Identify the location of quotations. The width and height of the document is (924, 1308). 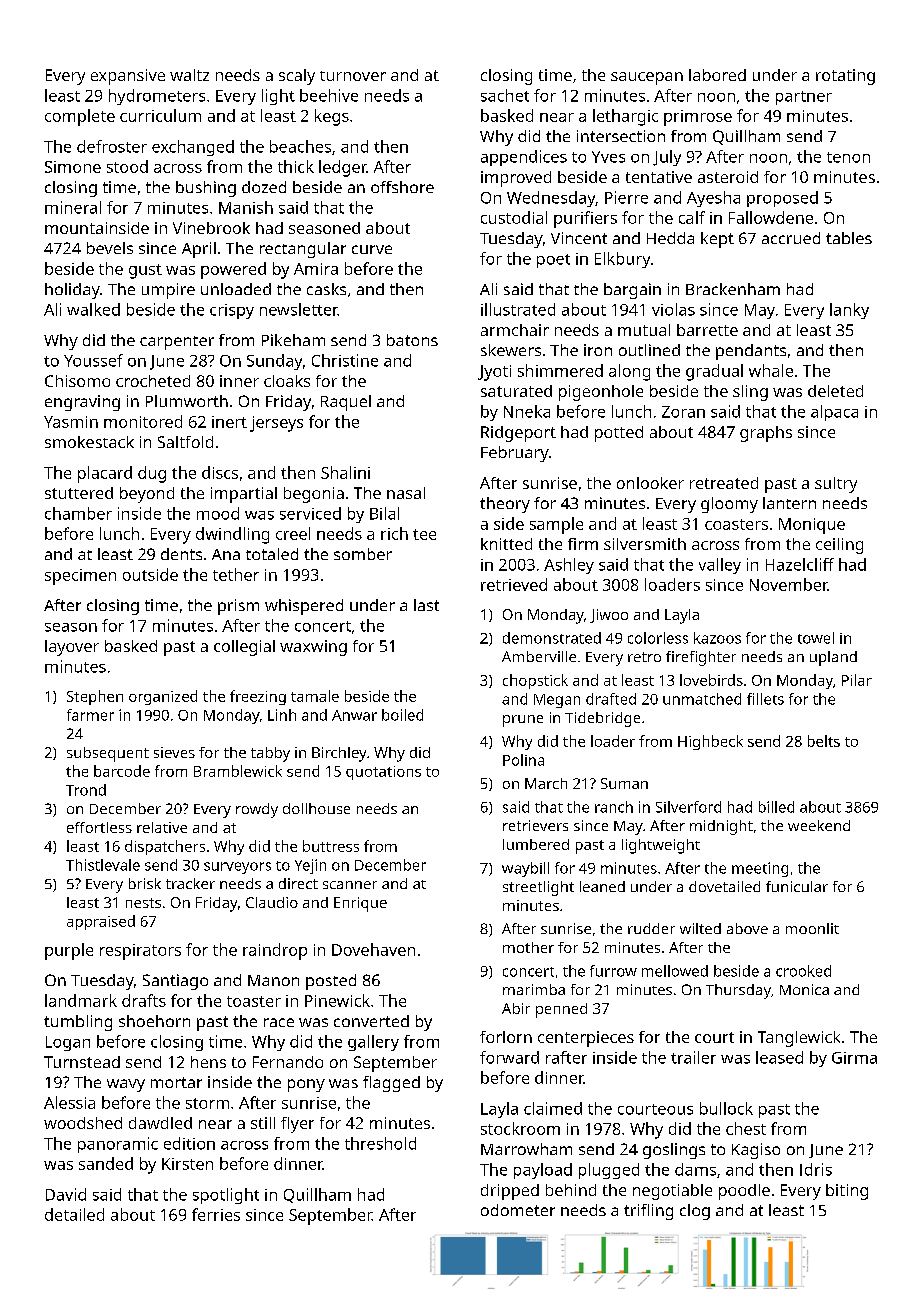
(383, 773).
